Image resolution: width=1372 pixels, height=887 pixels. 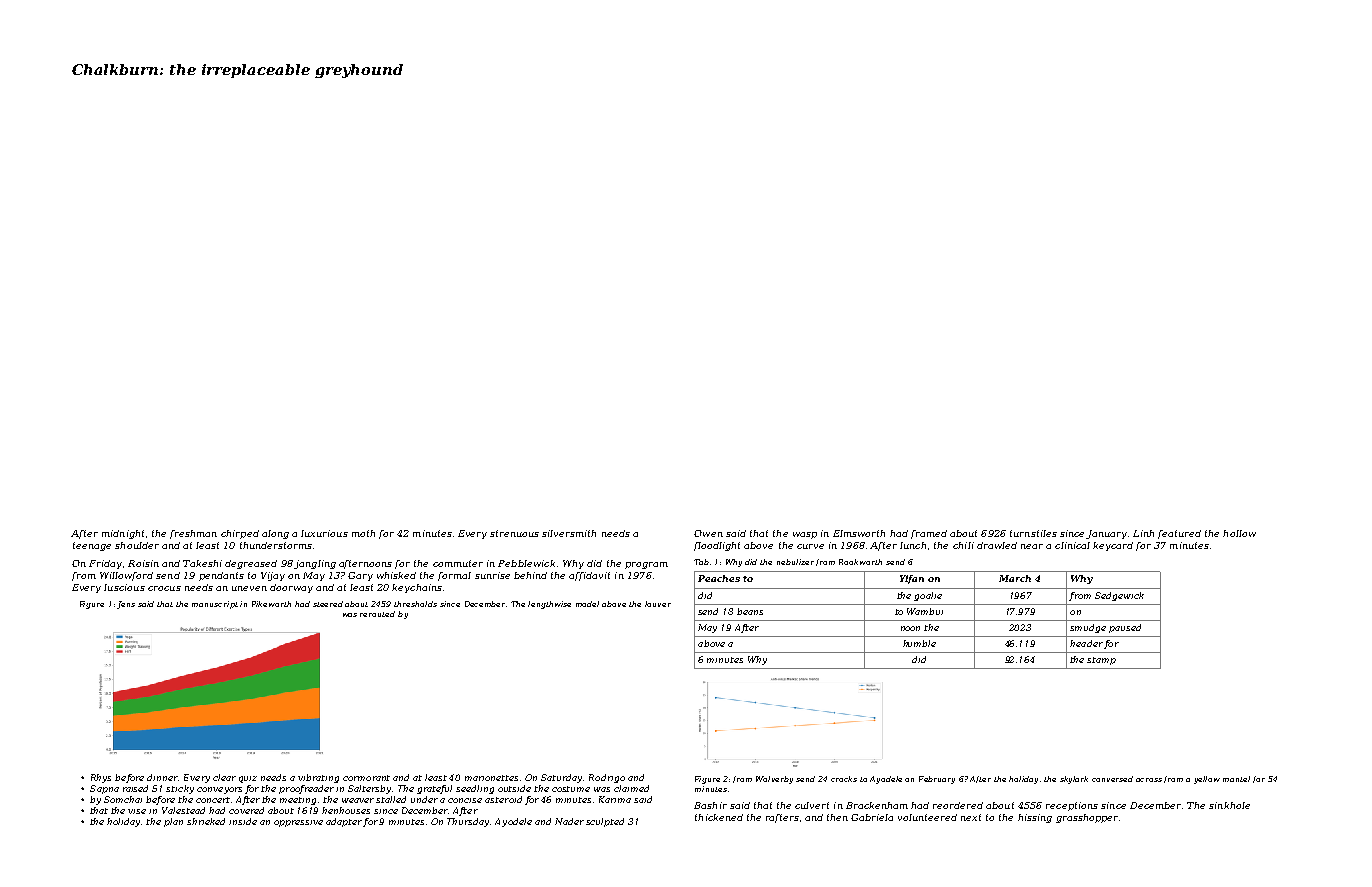 What do you see at coordinates (810, 546) in the document?
I see `curve` at bounding box center [810, 546].
